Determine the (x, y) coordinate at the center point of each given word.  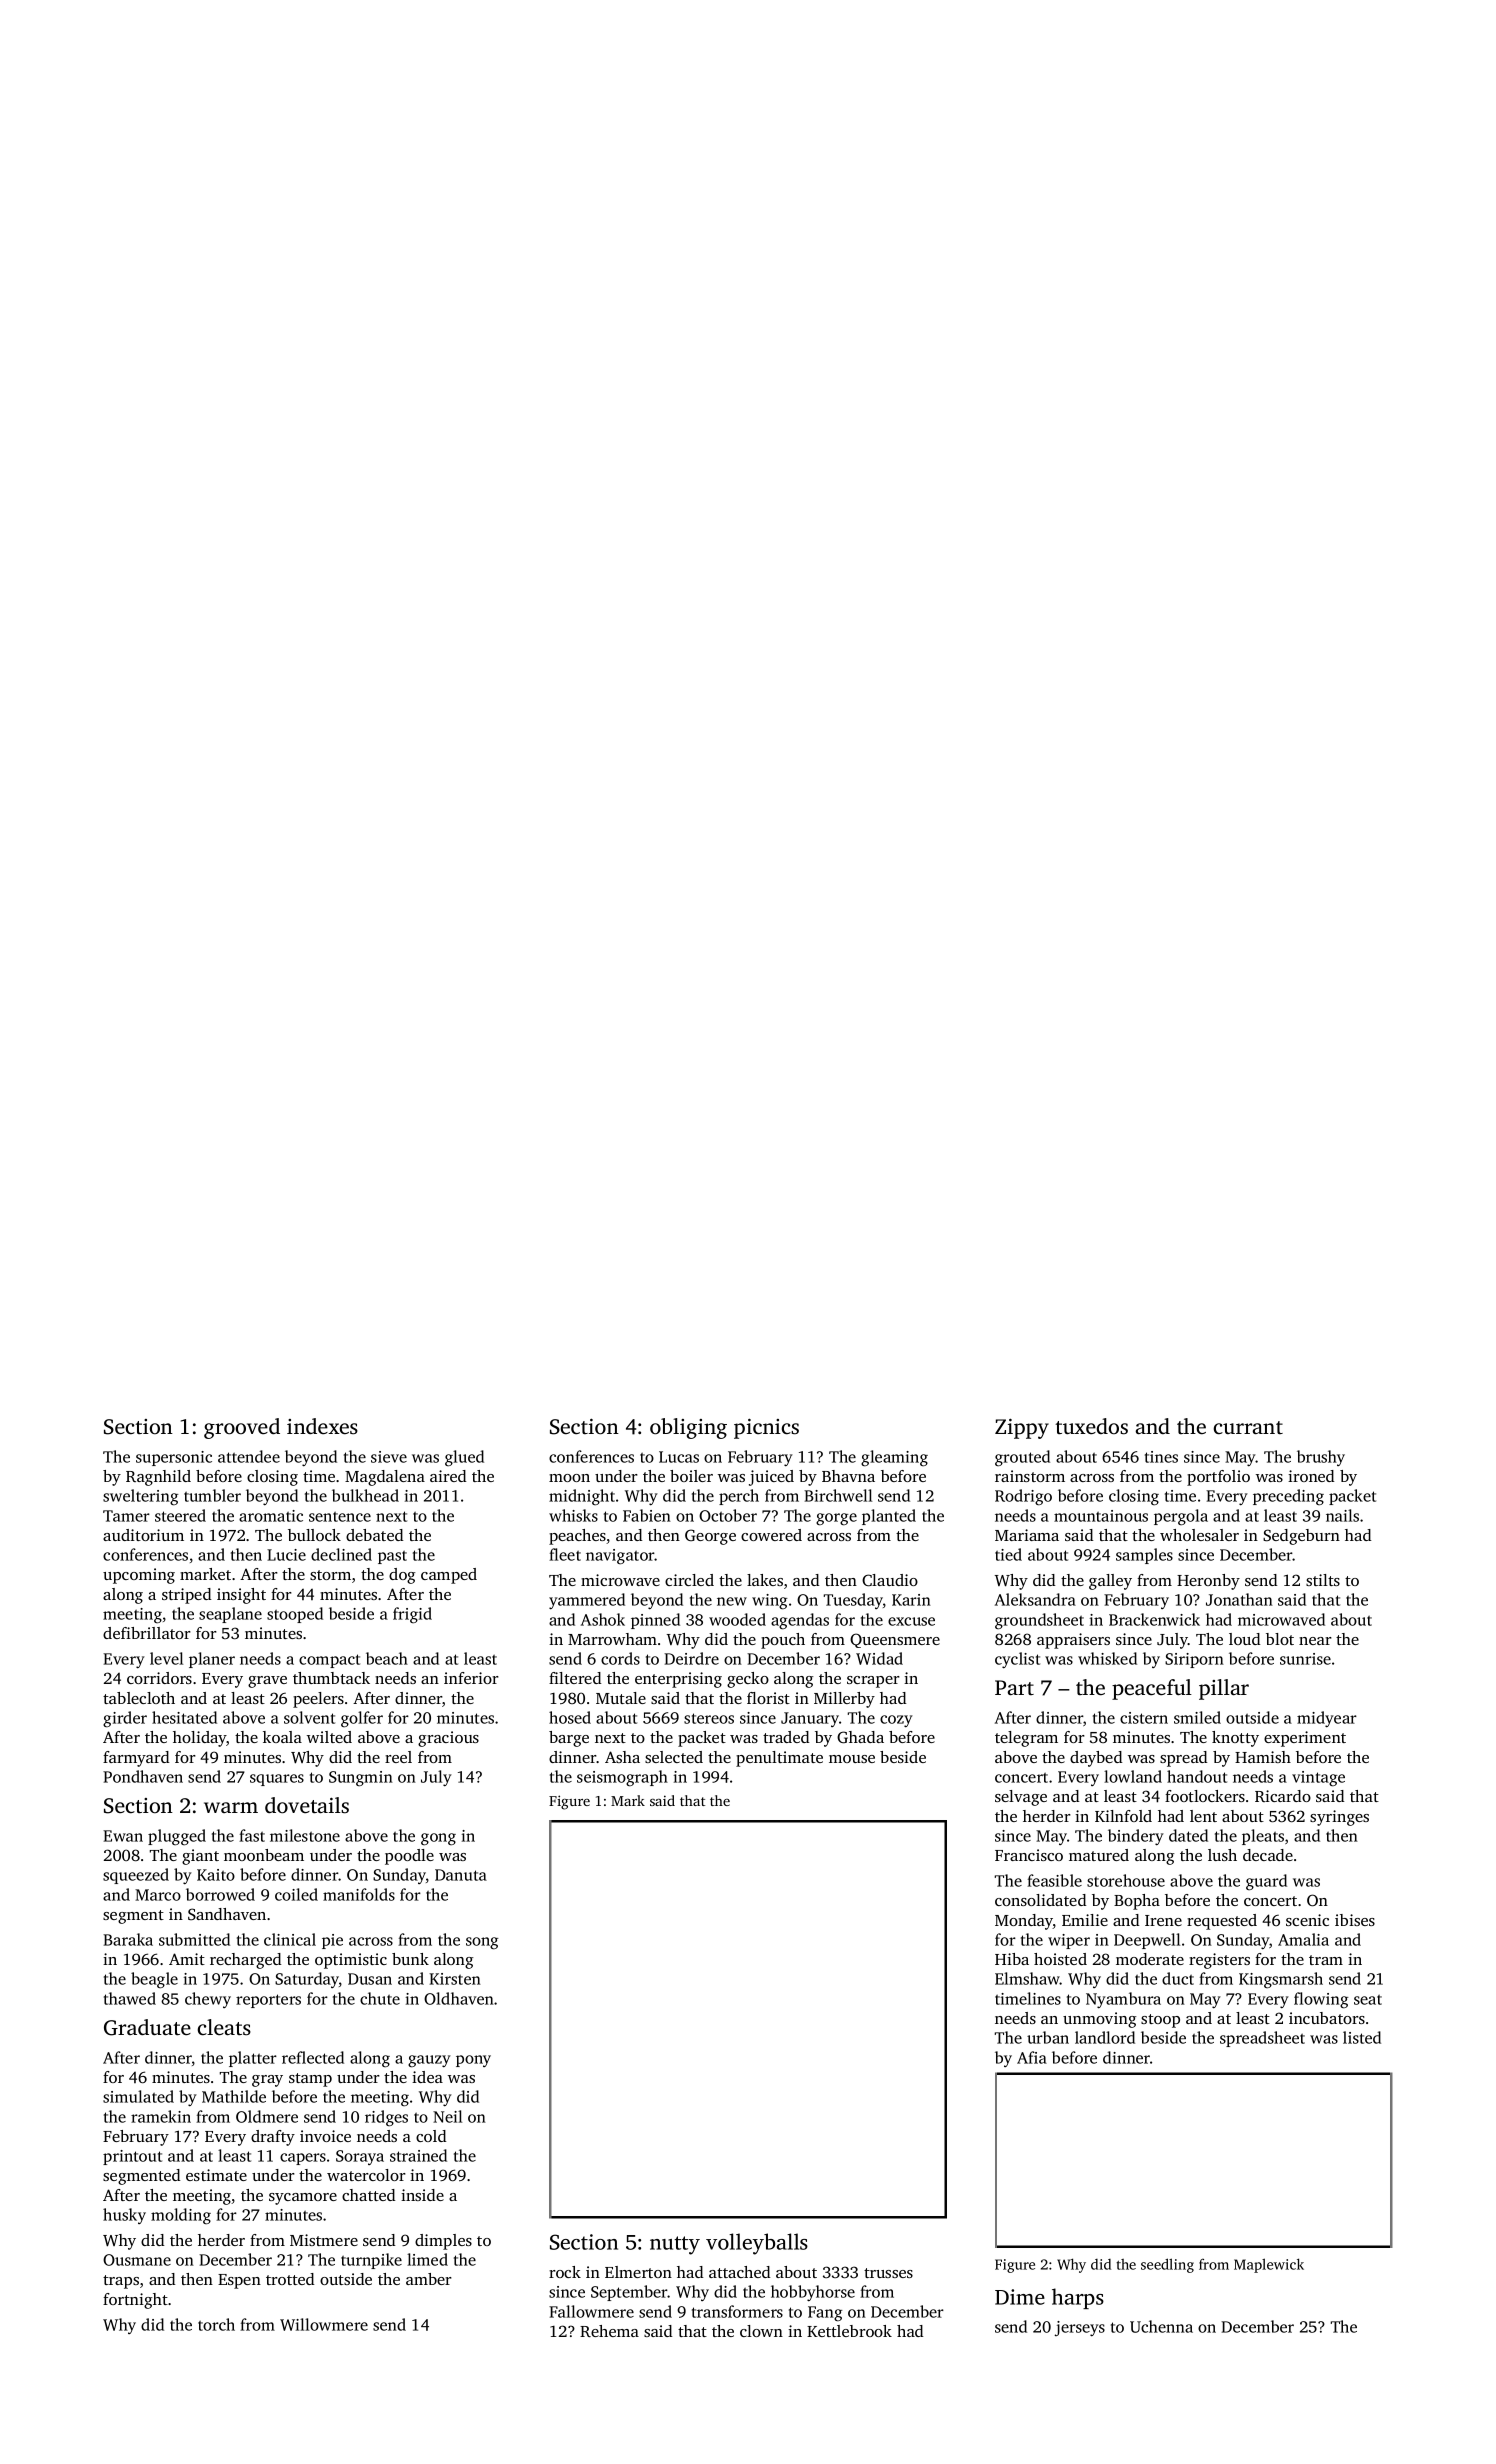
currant (1248, 1427)
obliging (688, 1428)
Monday (1024, 1922)
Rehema (609, 2331)
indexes (322, 1426)
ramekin (161, 2116)
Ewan (123, 1836)
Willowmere (324, 2324)
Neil (447, 2116)
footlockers (1205, 1796)
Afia (1032, 2057)
